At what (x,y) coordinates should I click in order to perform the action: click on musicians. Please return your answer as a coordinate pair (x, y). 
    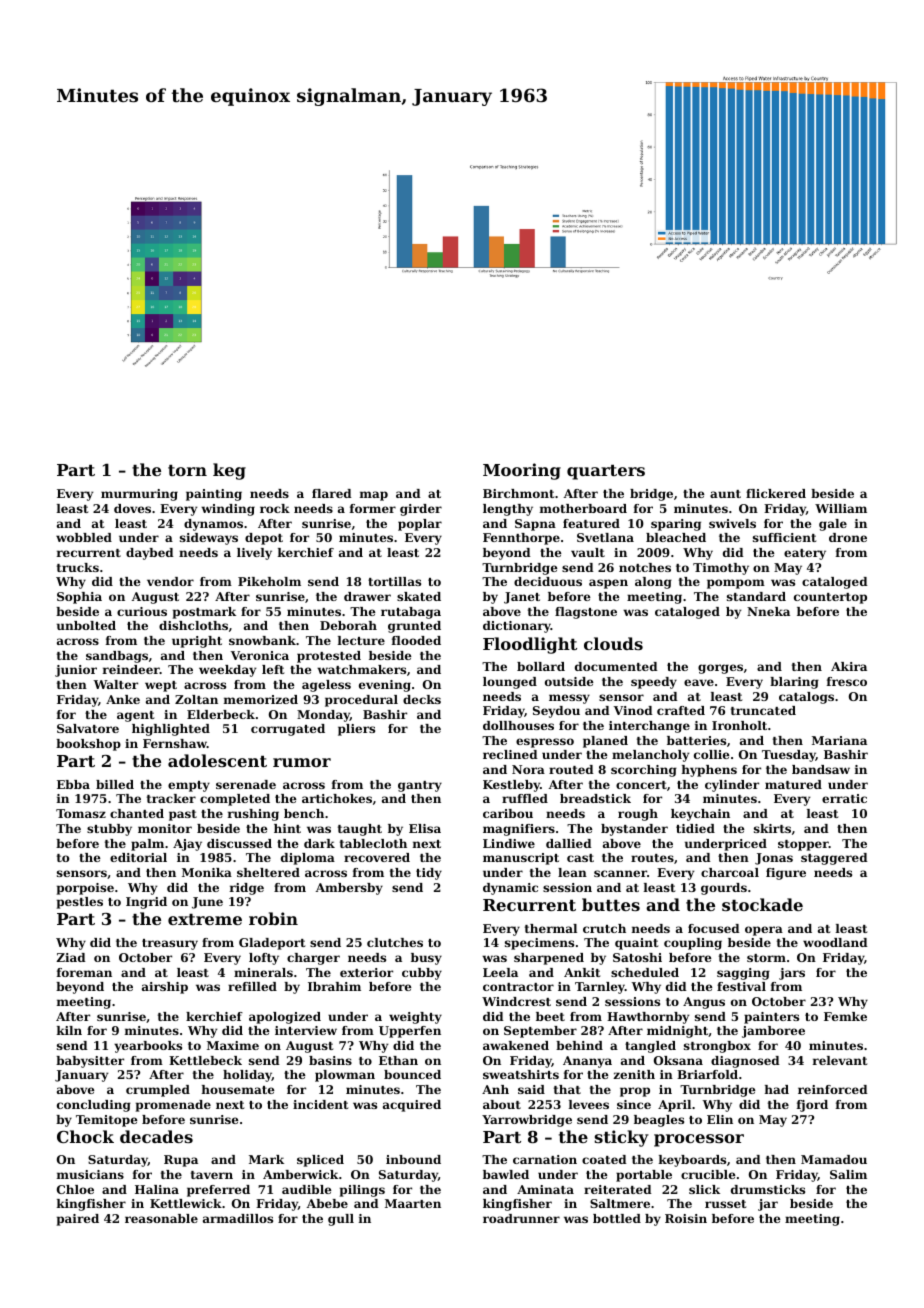
    Looking at the image, I should click on (90, 1174).
